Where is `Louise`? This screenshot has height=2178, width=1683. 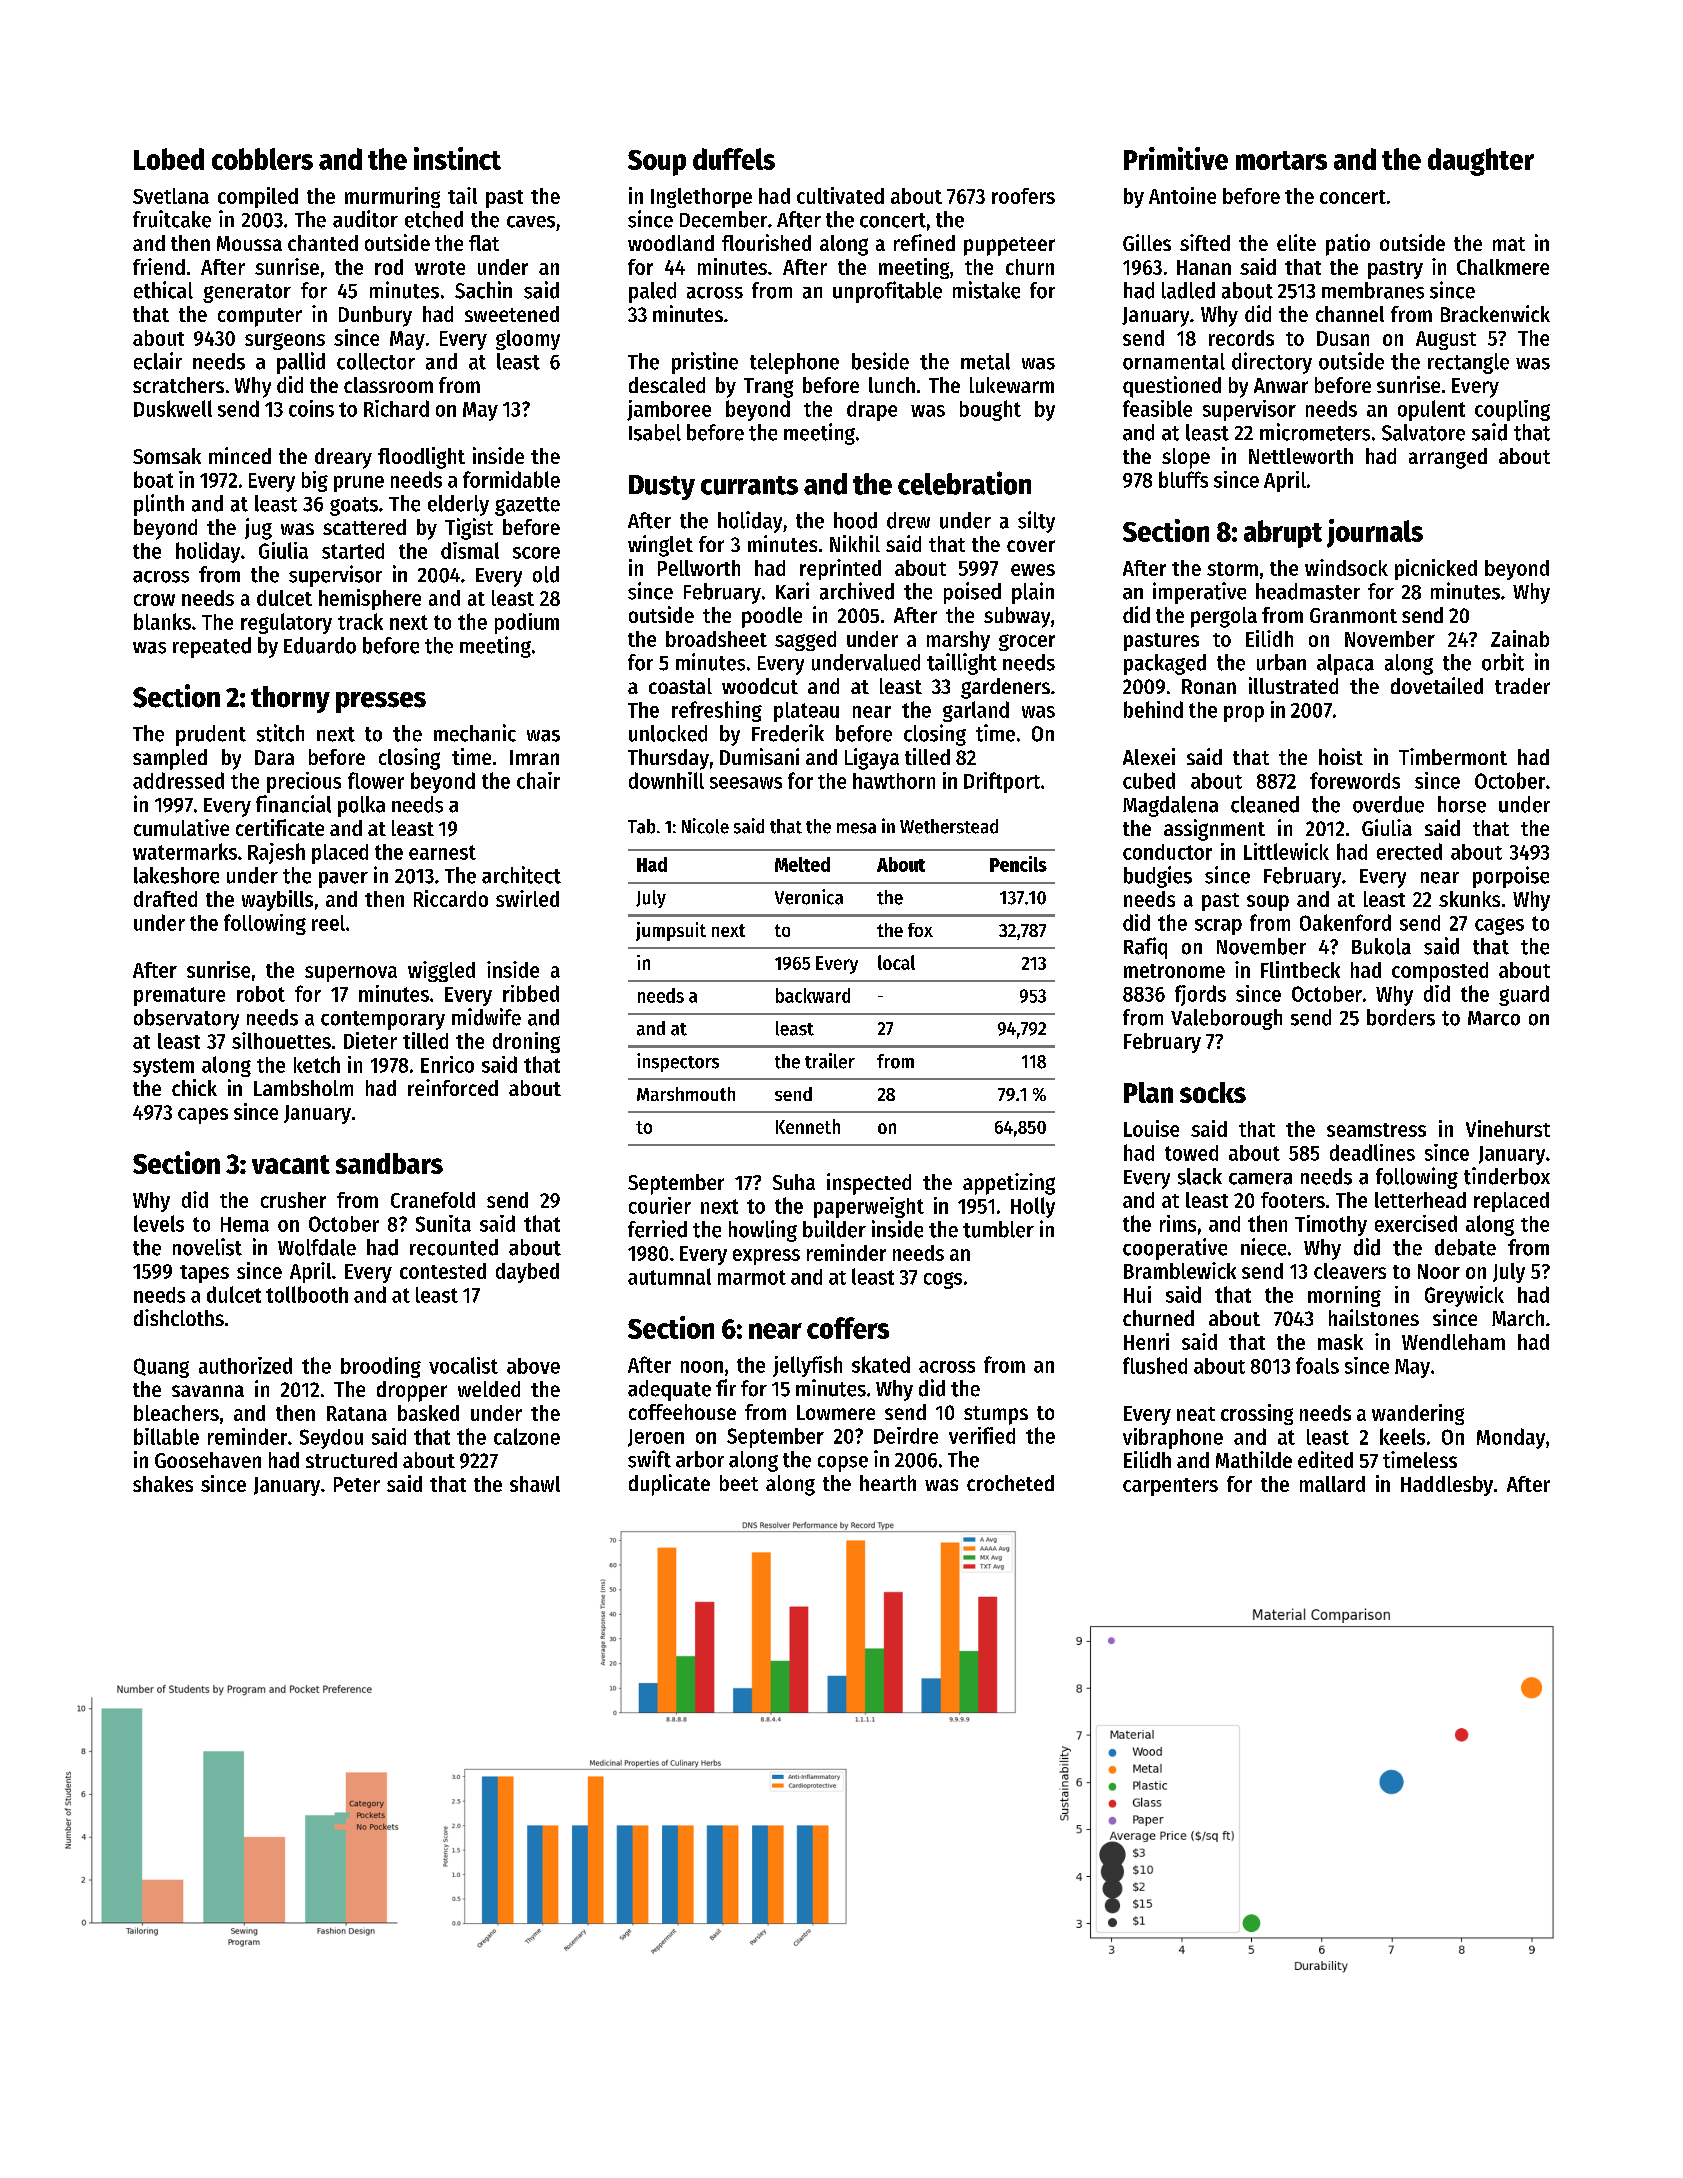
Louise is located at coordinates (1151, 1128).
